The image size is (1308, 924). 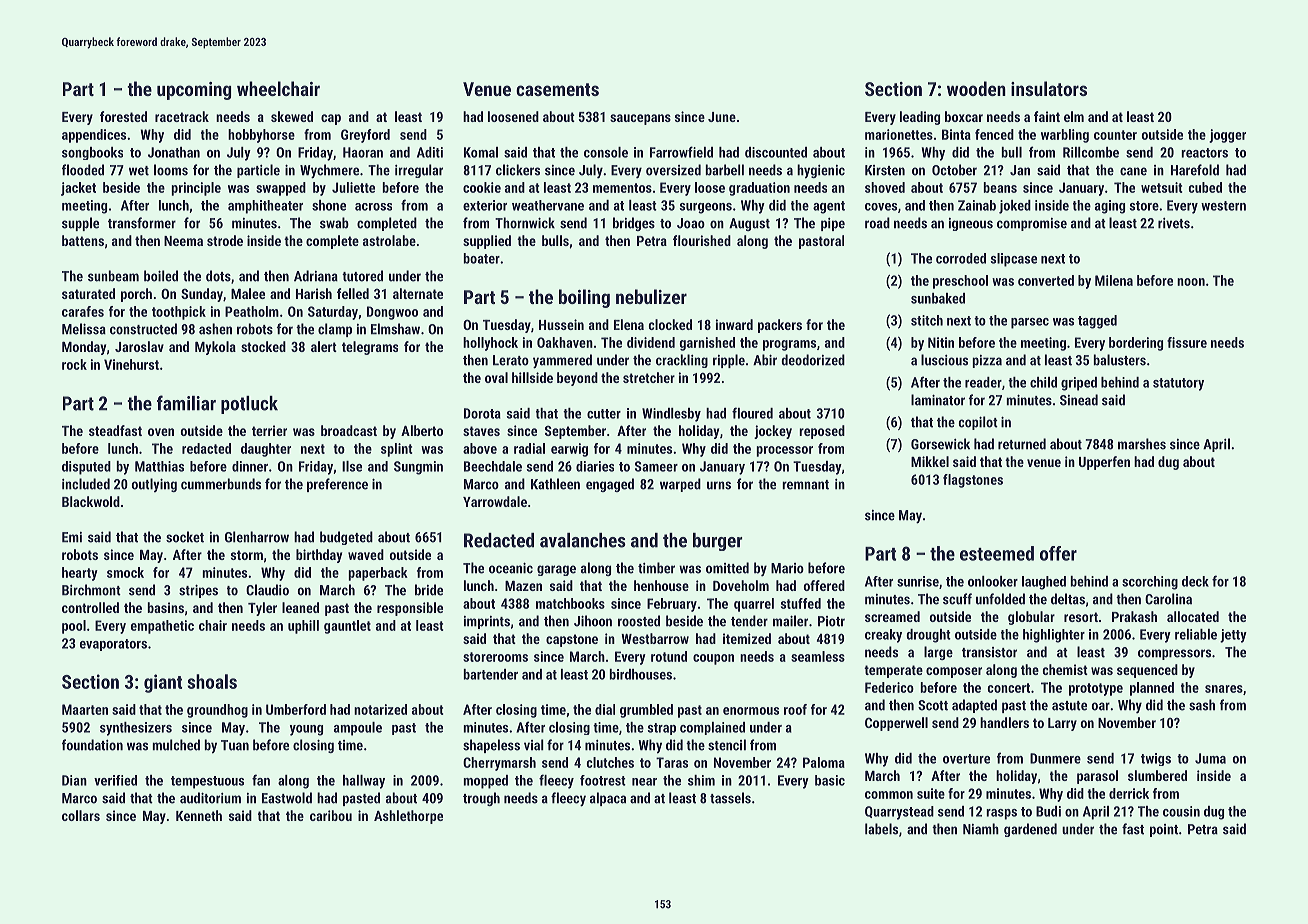 What do you see at coordinates (85, 709) in the image?
I see `Maarten` at bounding box center [85, 709].
